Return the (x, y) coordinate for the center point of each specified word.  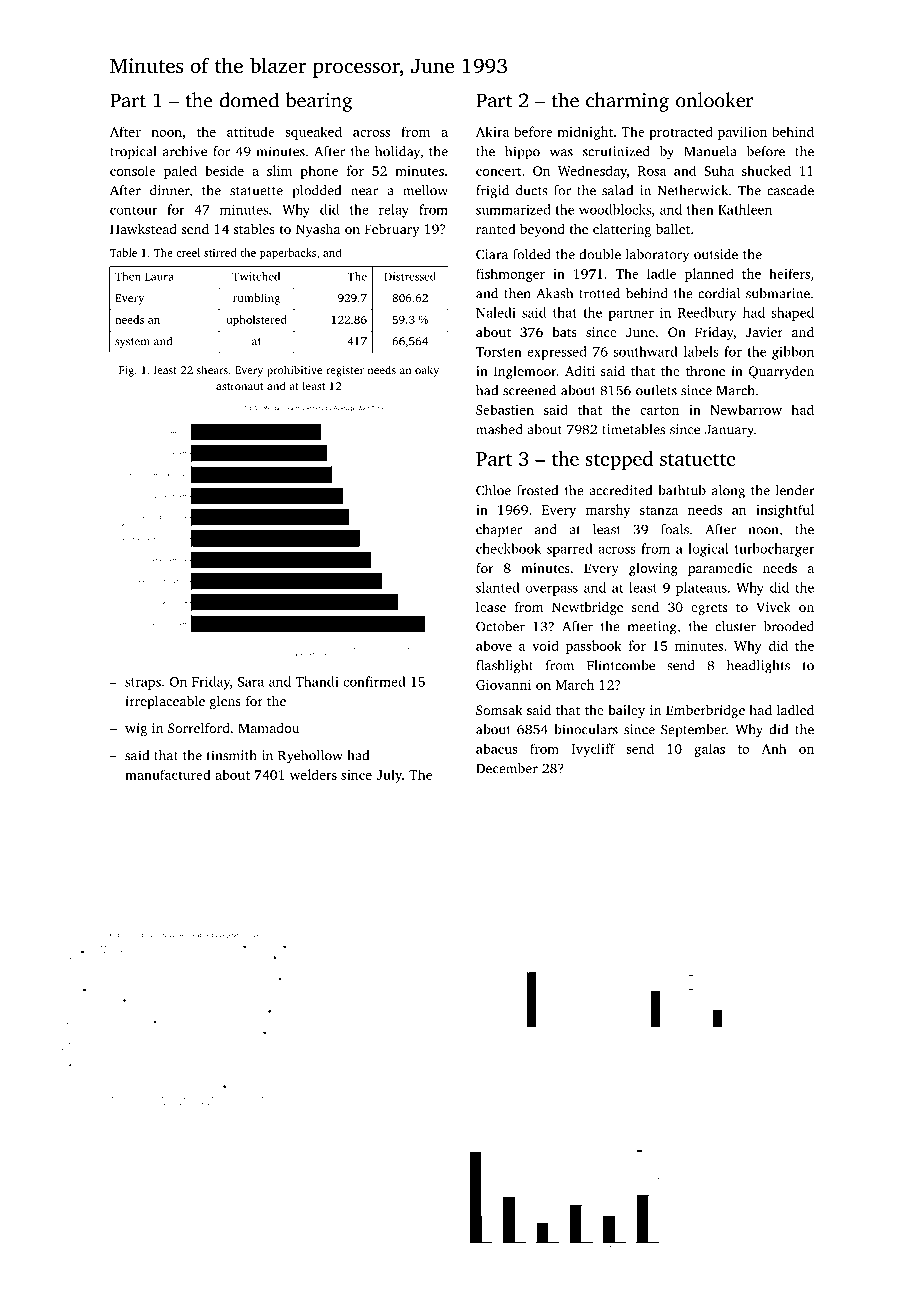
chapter (499, 531)
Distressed (410, 276)
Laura (159, 276)
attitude (251, 131)
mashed (499, 429)
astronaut (240, 386)
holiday (397, 153)
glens (225, 702)
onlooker (714, 100)
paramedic (720, 569)
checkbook (508, 548)
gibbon (793, 353)
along (728, 492)
